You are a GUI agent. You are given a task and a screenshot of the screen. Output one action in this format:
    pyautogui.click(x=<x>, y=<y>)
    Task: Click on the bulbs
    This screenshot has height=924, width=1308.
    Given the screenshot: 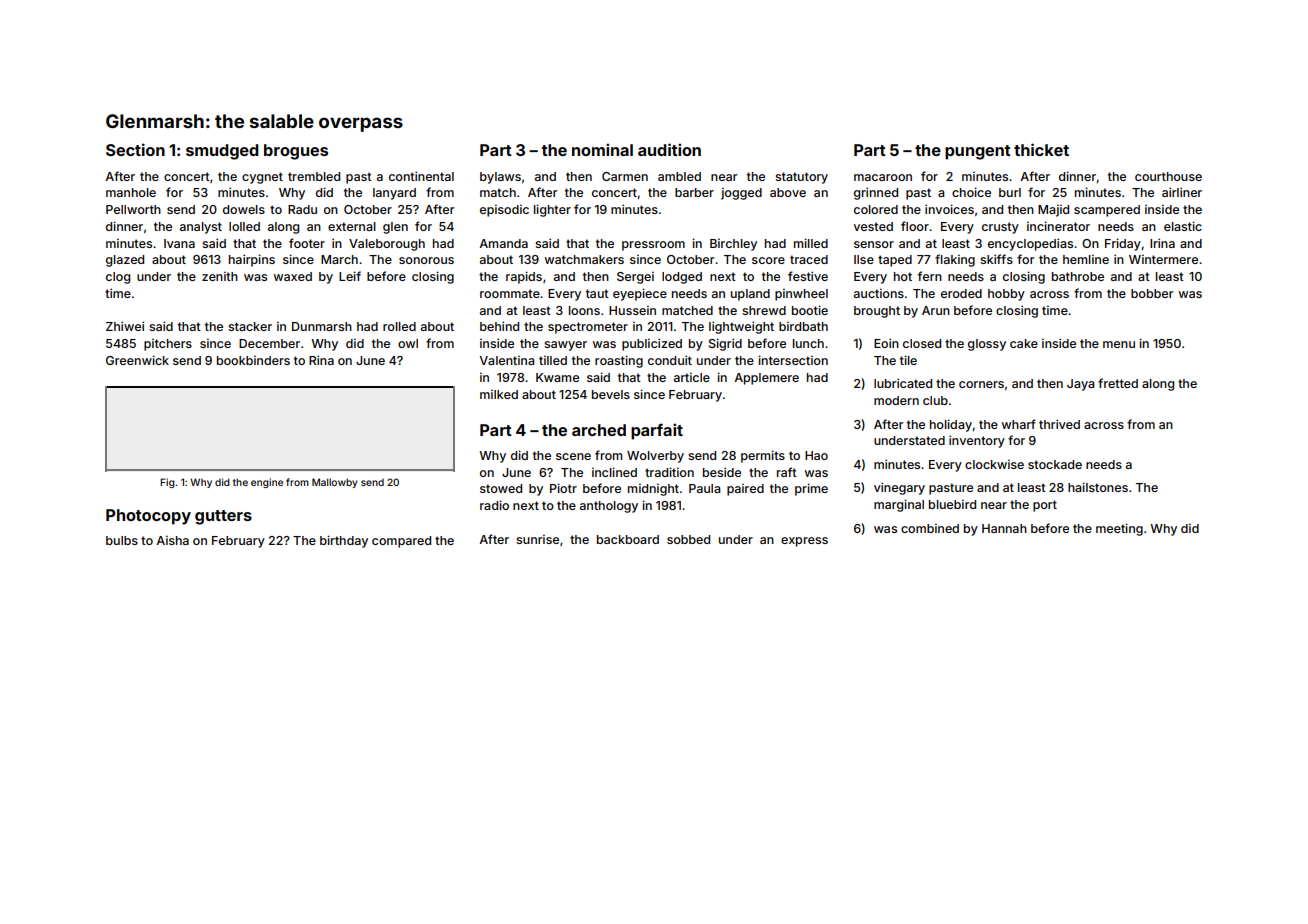 What is the action you would take?
    pyautogui.click(x=122, y=540)
